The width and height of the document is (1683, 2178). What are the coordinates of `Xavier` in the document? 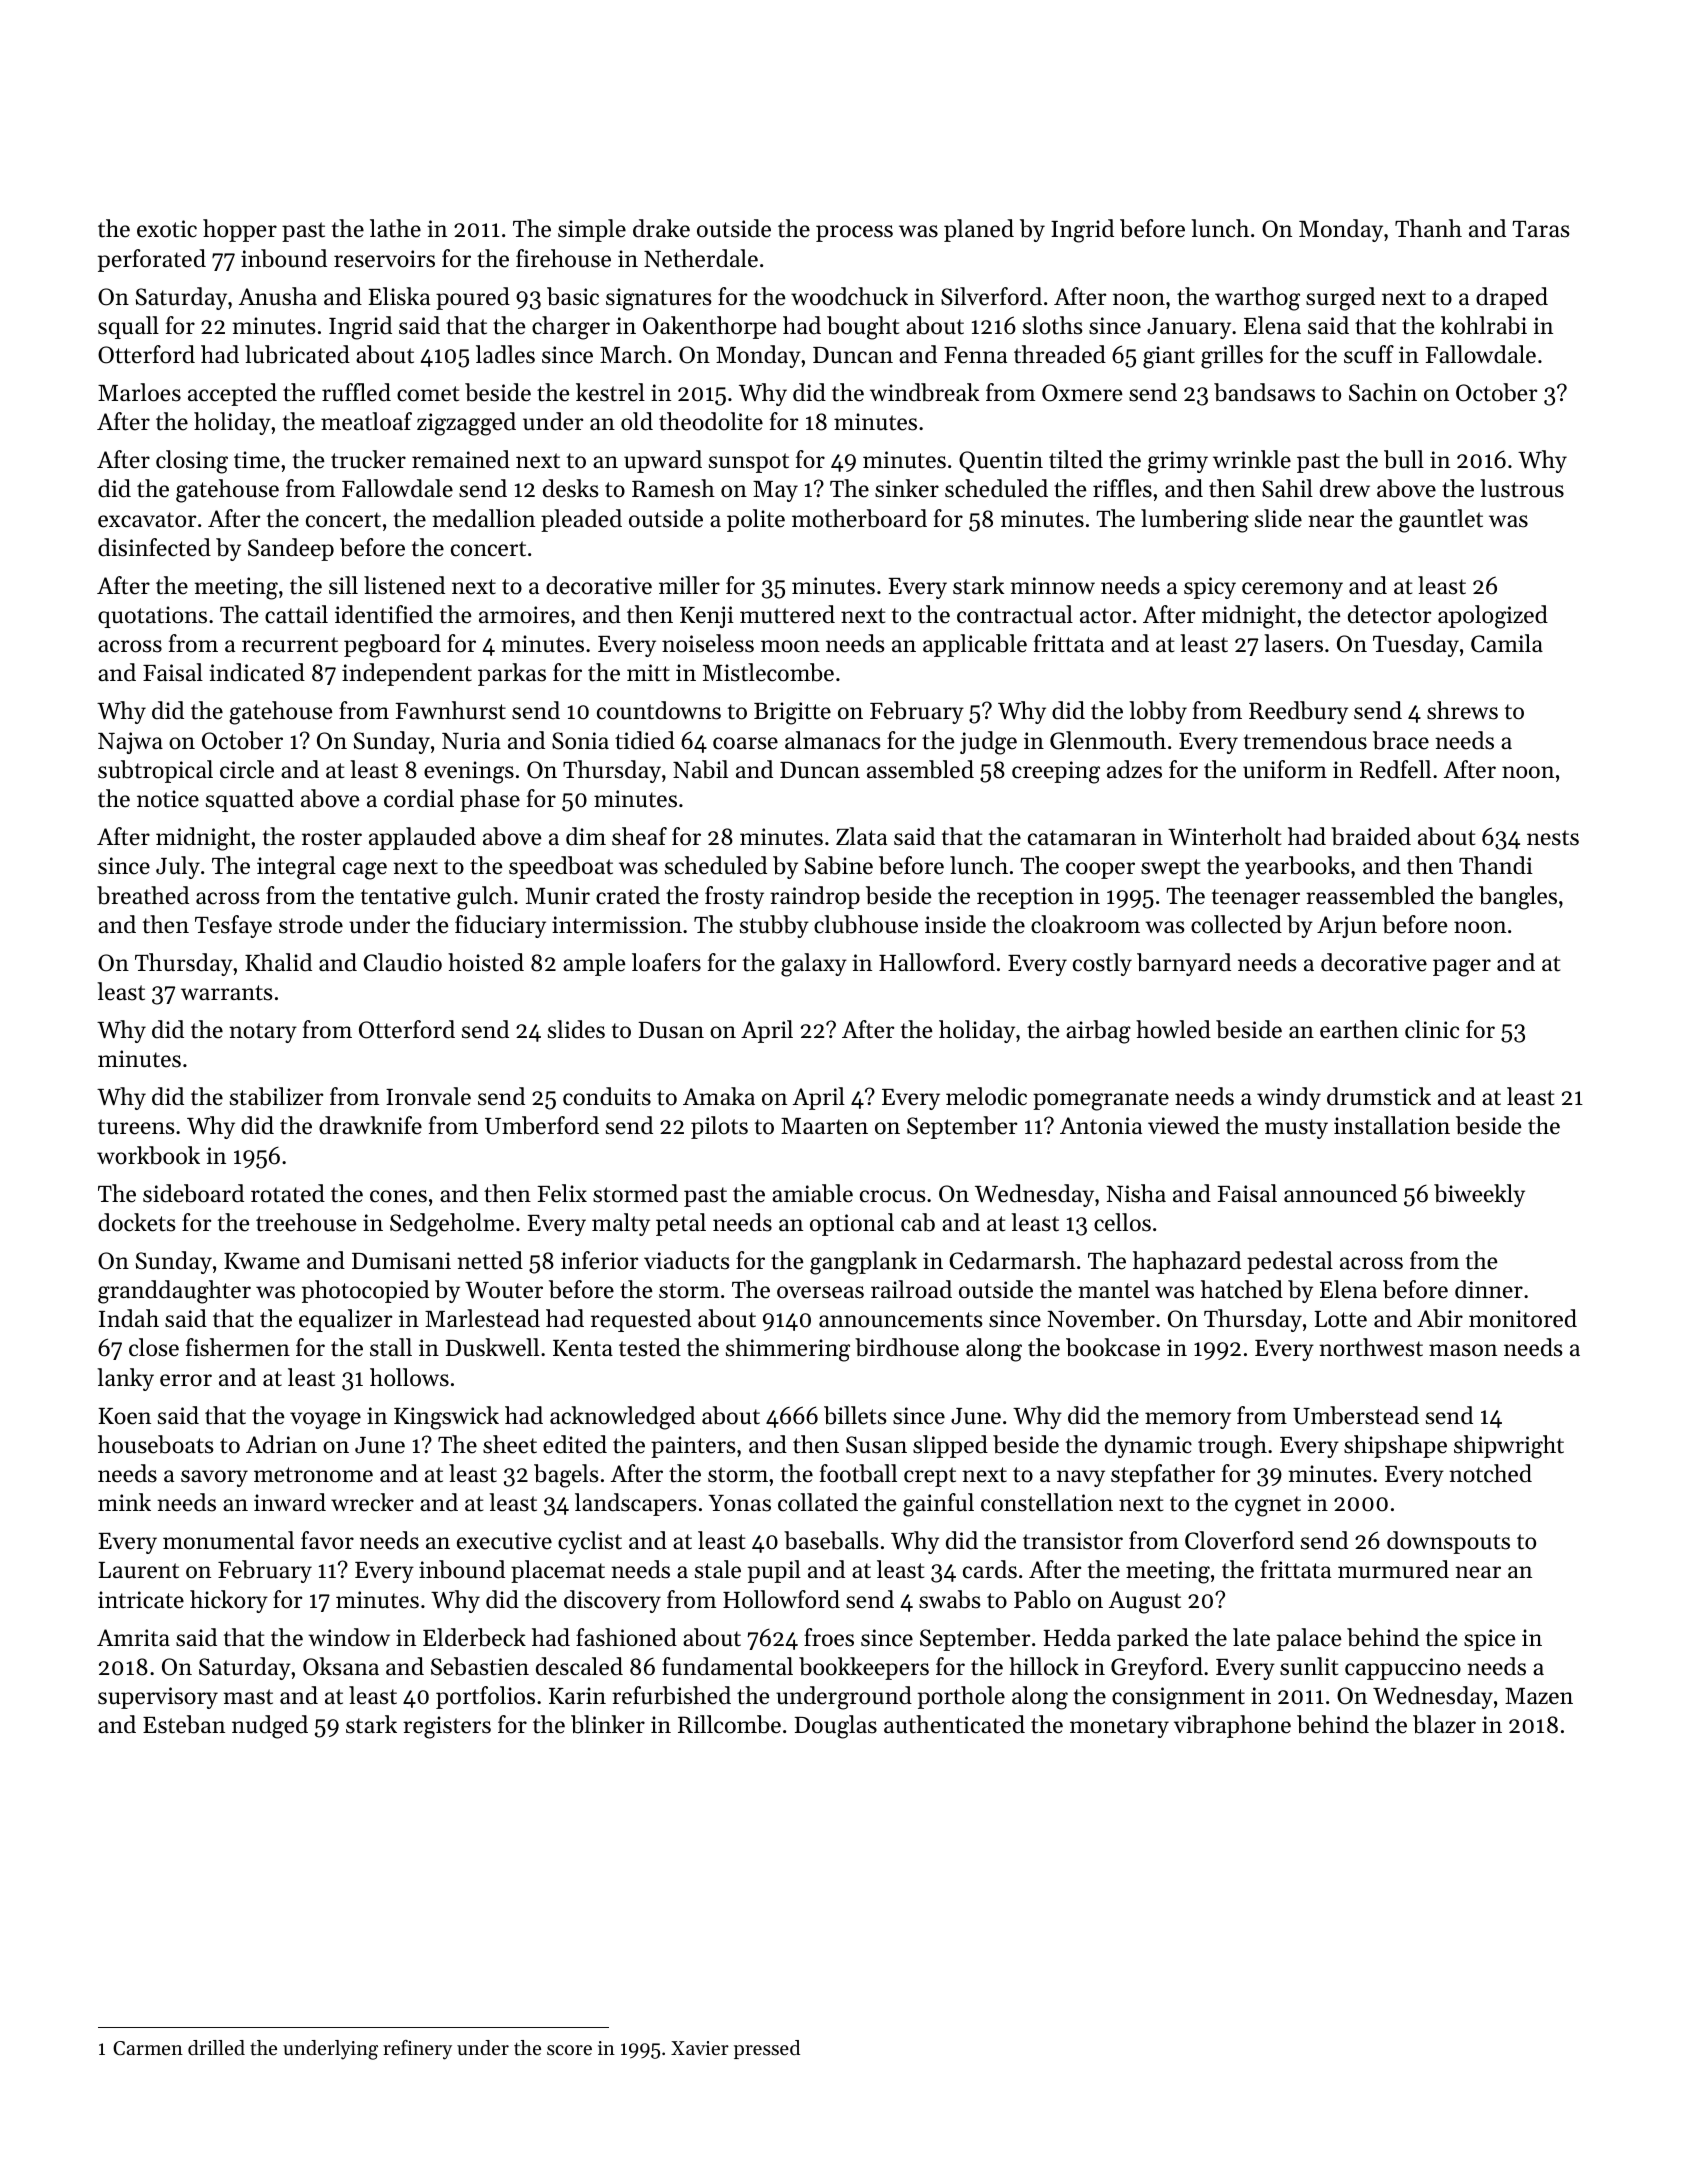 It's located at (700, 2048).
